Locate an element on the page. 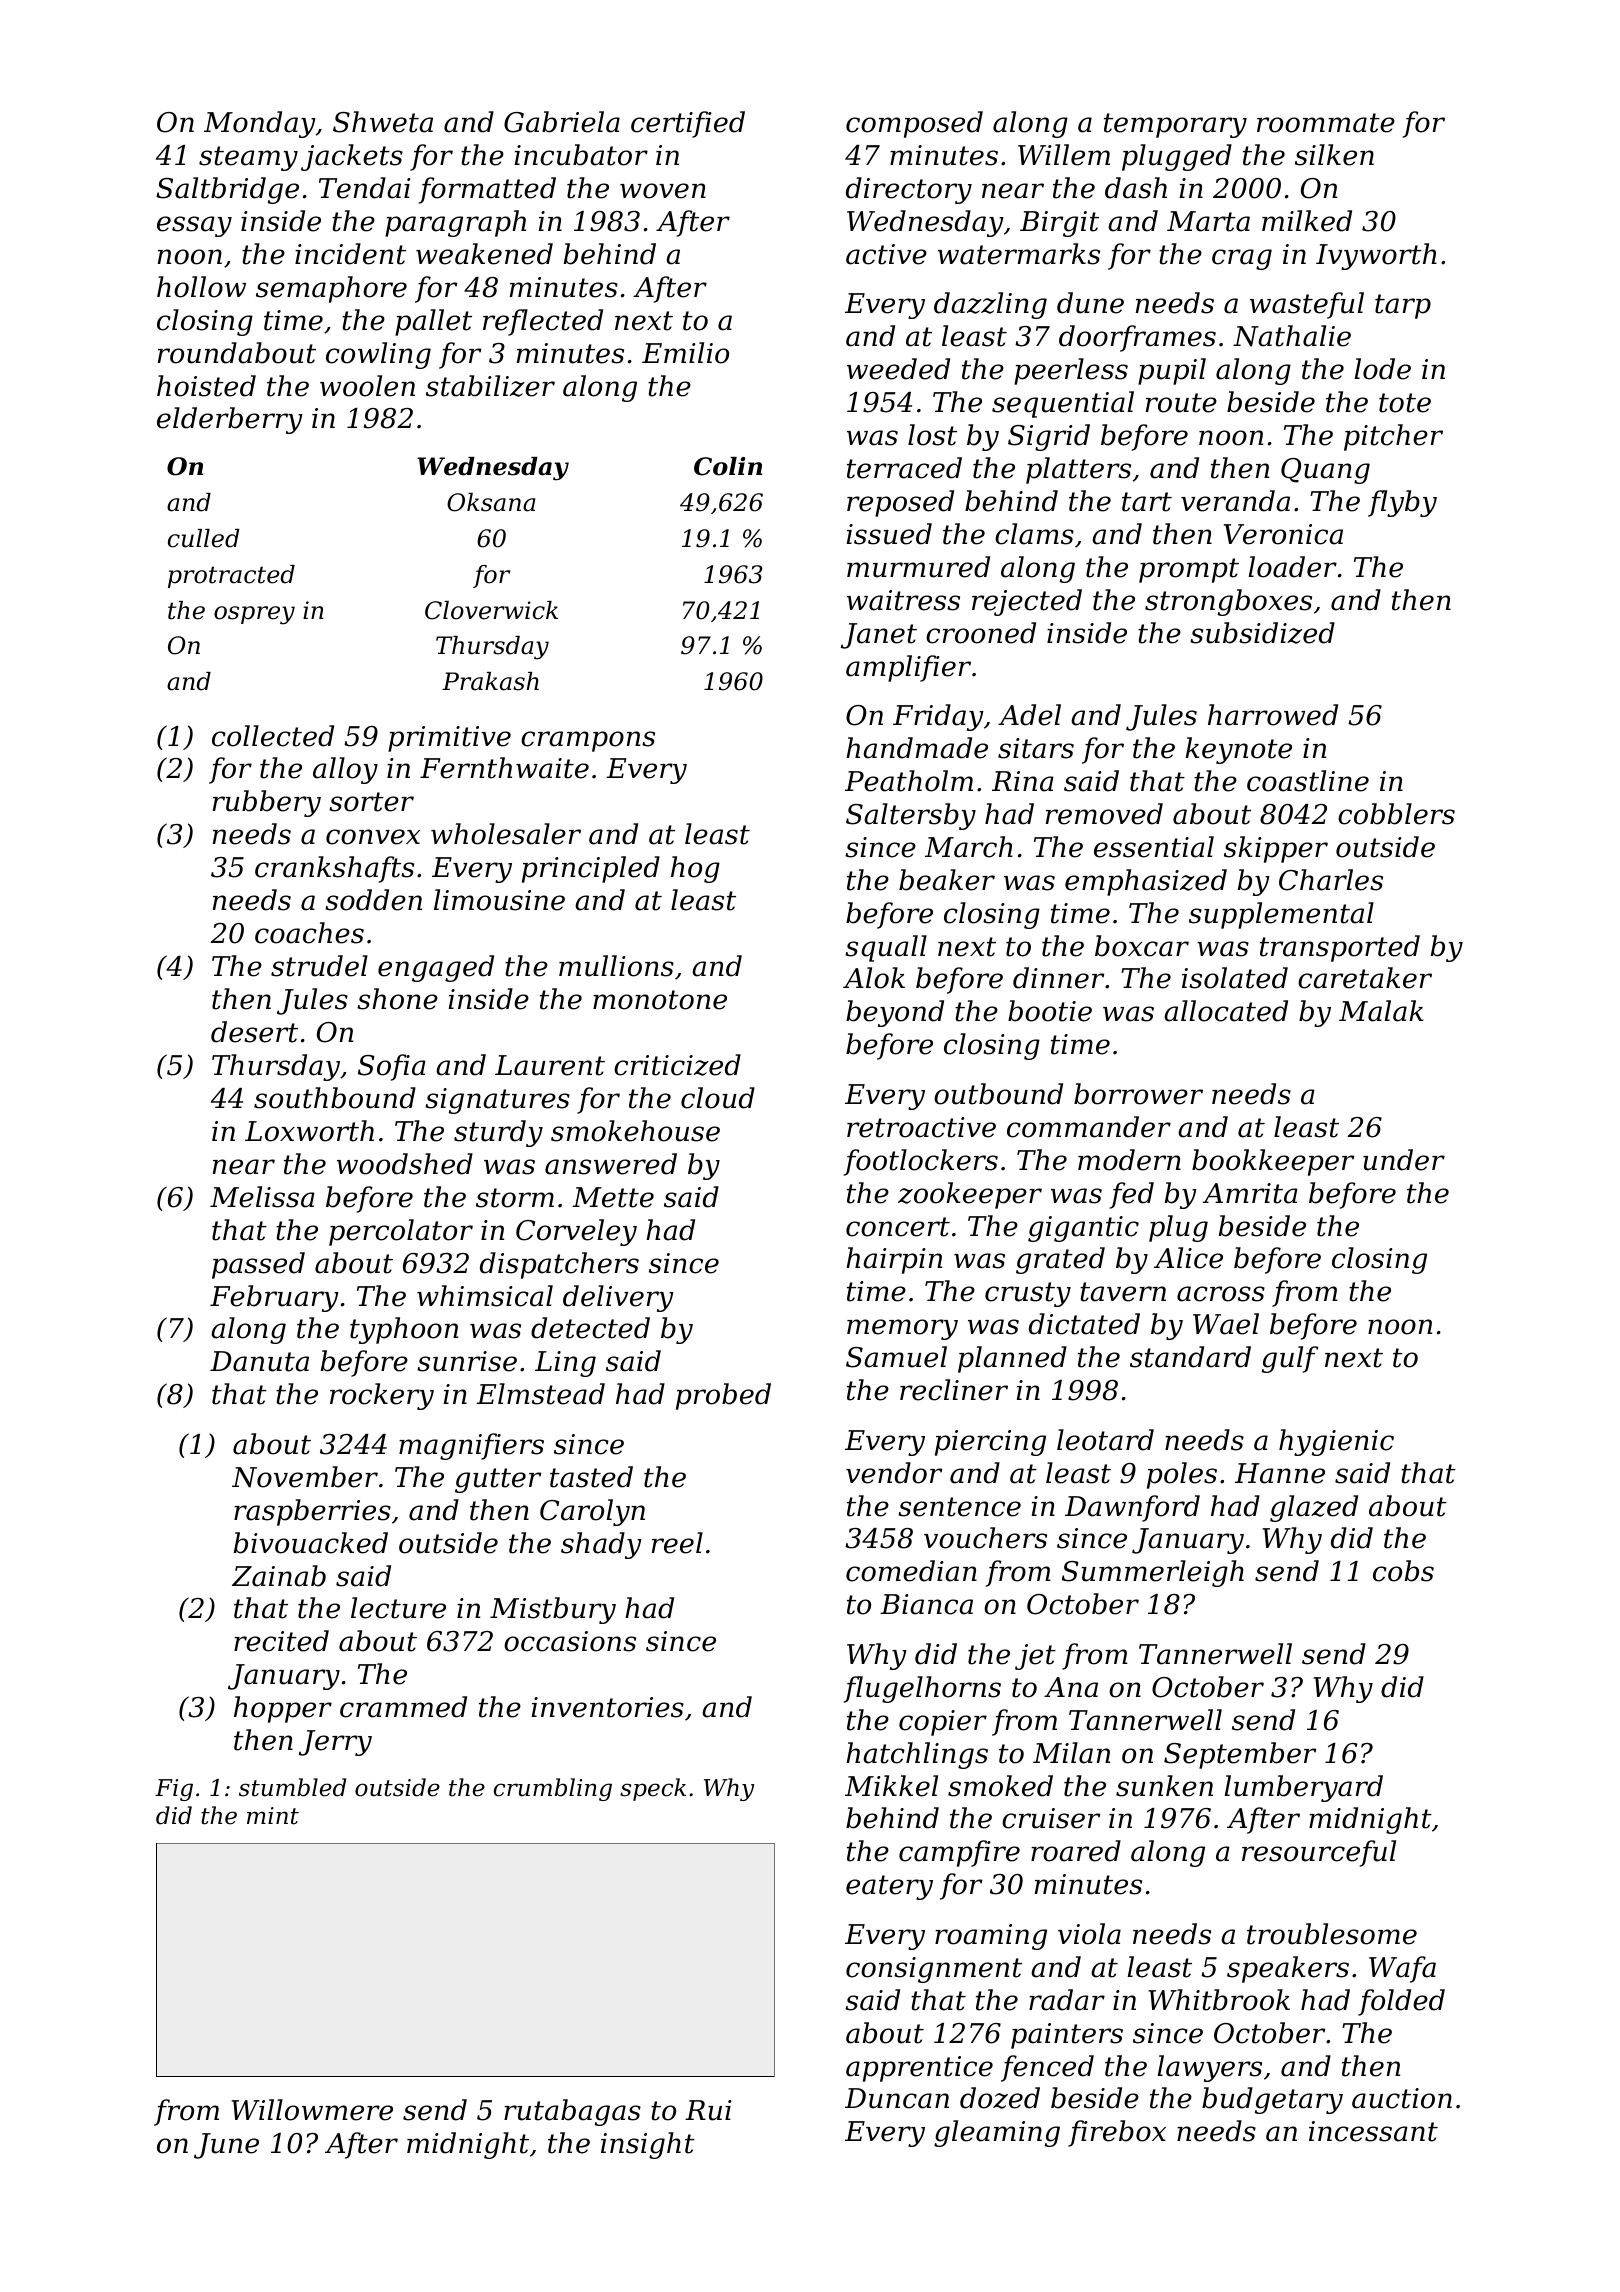 The image size is (1620, 2292). reel is located at coordinates (677, 1543).
